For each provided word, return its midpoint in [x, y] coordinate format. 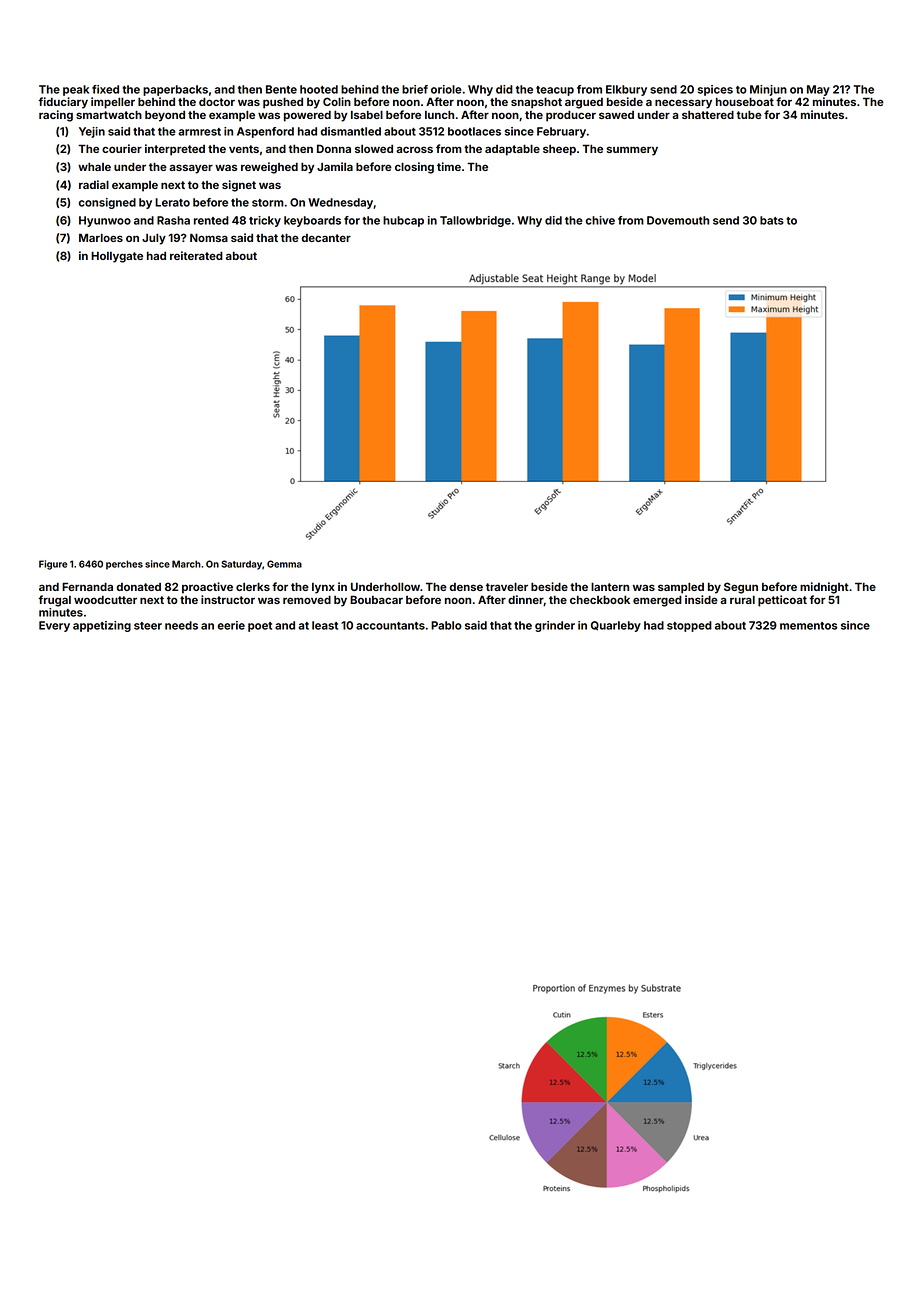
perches [124, 565]
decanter [326, 238]
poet [260, 627]
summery [632, 151]
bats [772, 220]
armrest [199, 132]
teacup [555, 91]
